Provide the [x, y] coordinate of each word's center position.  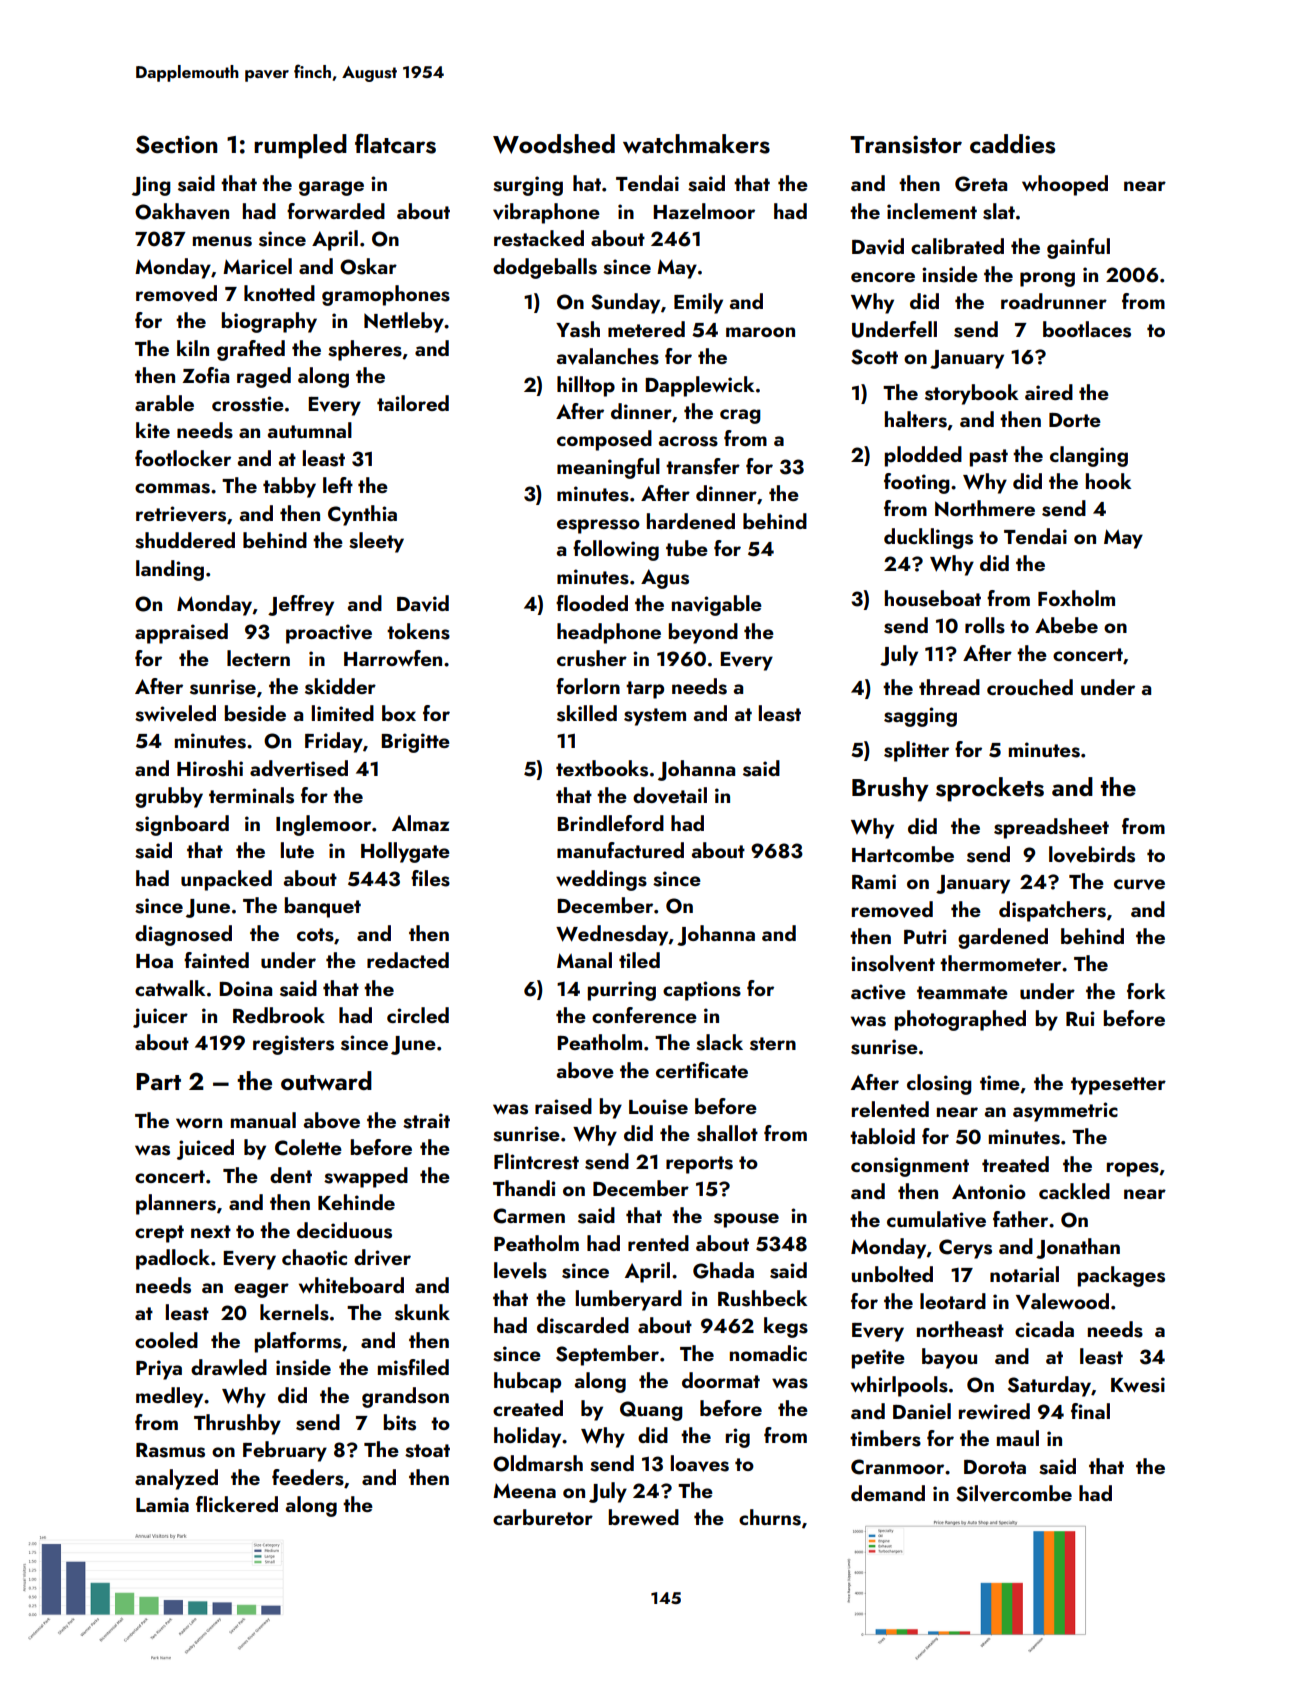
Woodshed [554, 144]
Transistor [906, 144]
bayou [949, 1358]
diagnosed [183, 935]
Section [176, 144]
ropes [1133, 1169]
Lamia [162, 1504]
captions [702, 991]
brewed [644, 1517]
